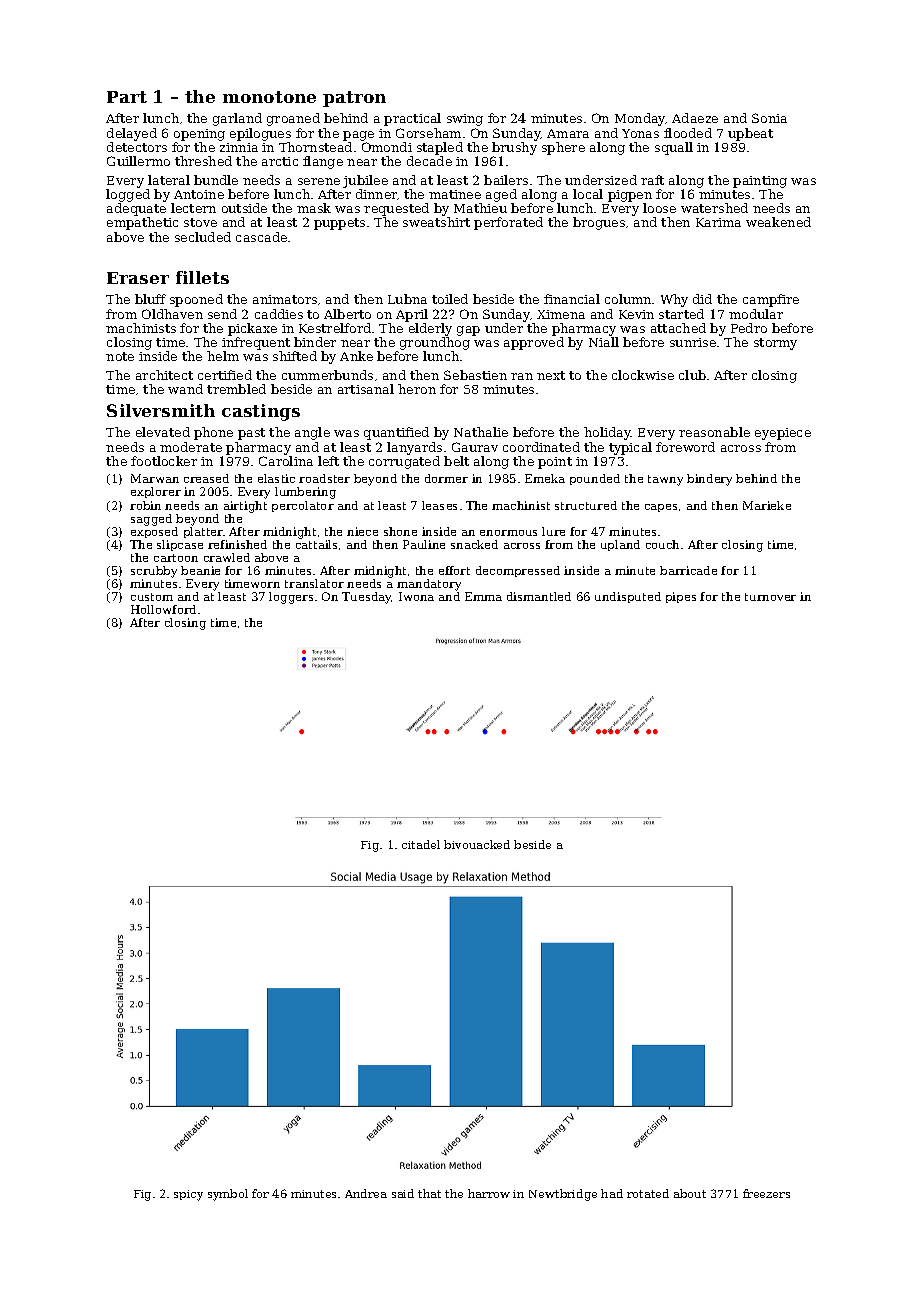 This image has width=924, height=1308. Describe the element at coordinates (489, 1193) in the image. I see `harrow` at that location.
